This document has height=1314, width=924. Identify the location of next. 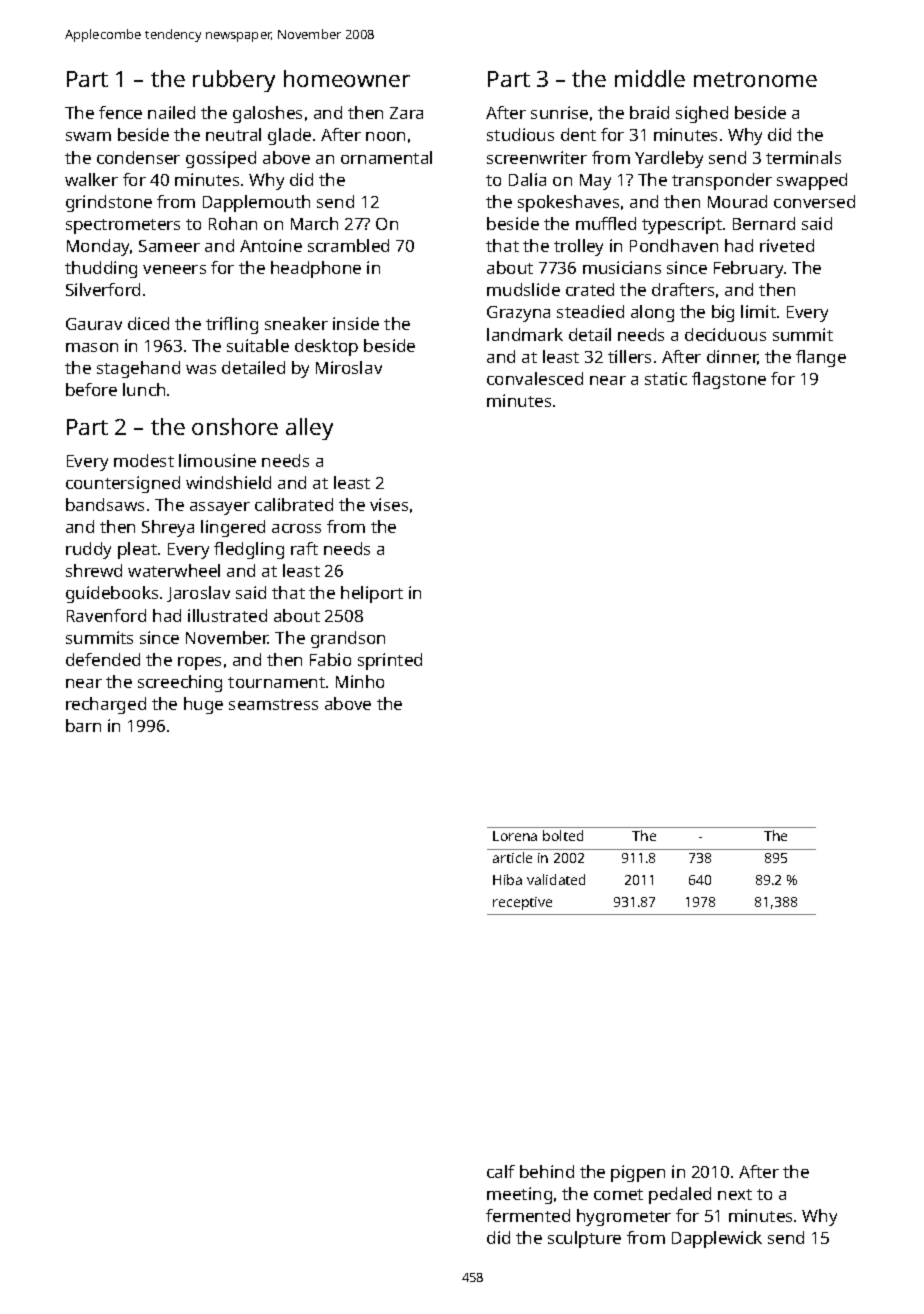
(735, 1194).
